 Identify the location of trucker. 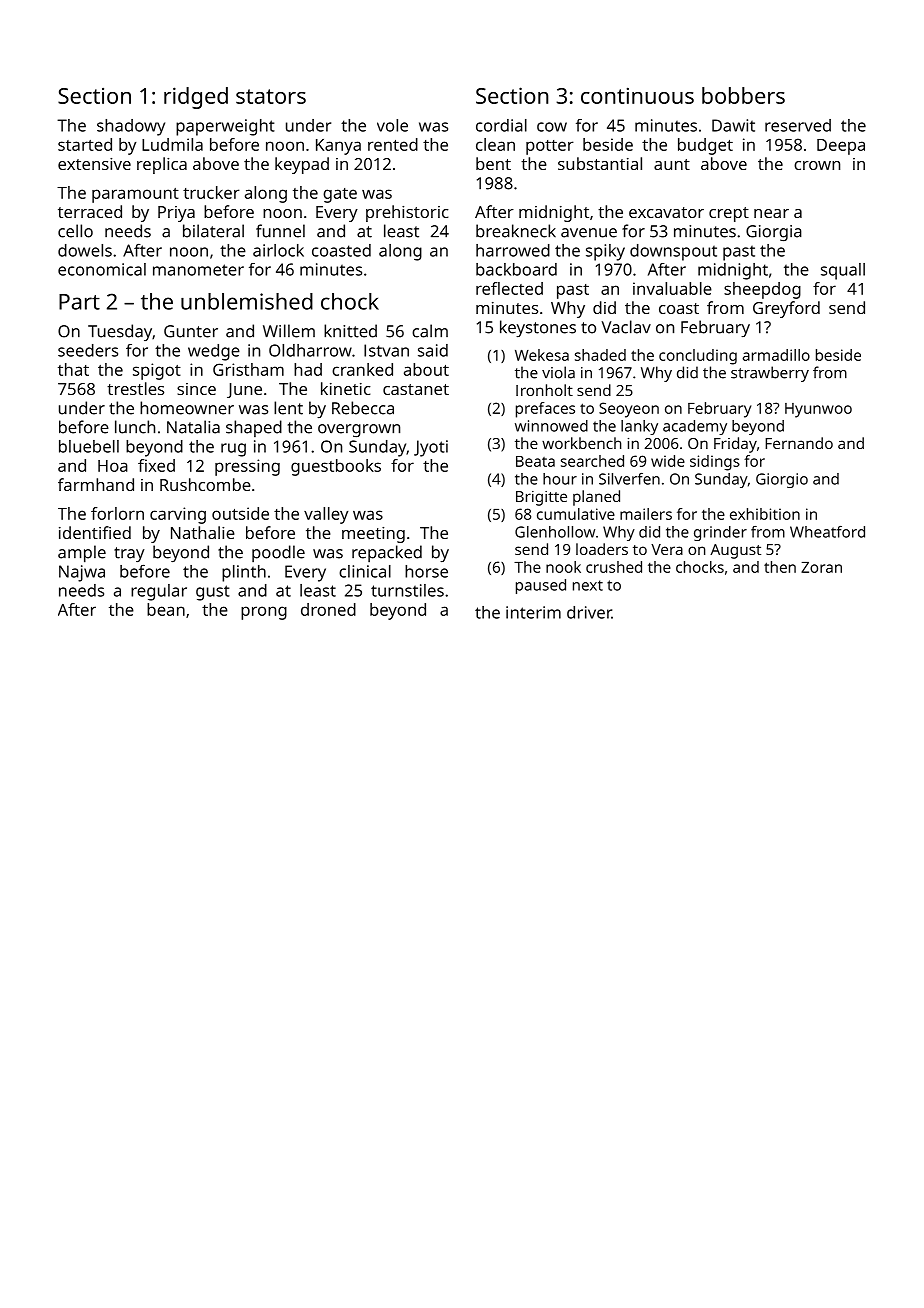
(211, 192).
